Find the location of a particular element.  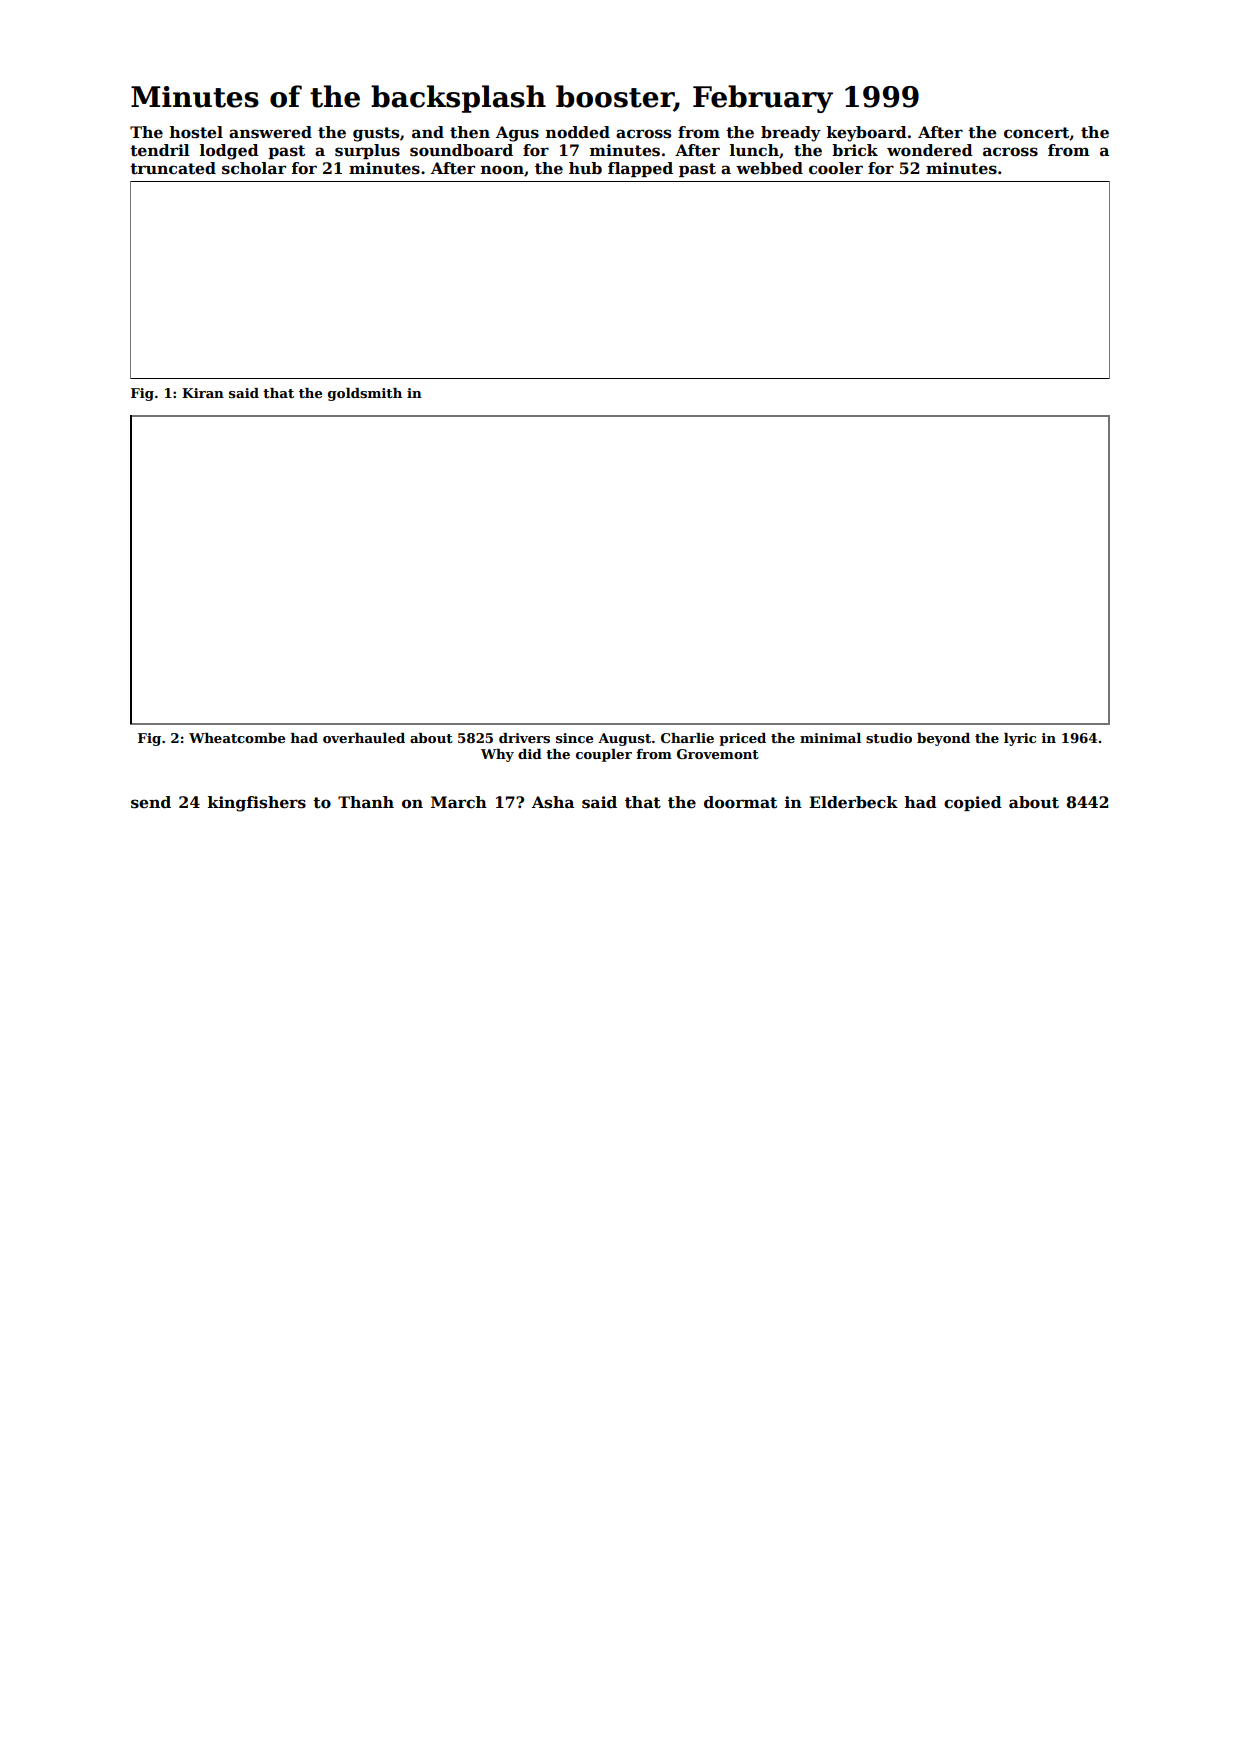

cooler is located at coordinates (836, 168).
